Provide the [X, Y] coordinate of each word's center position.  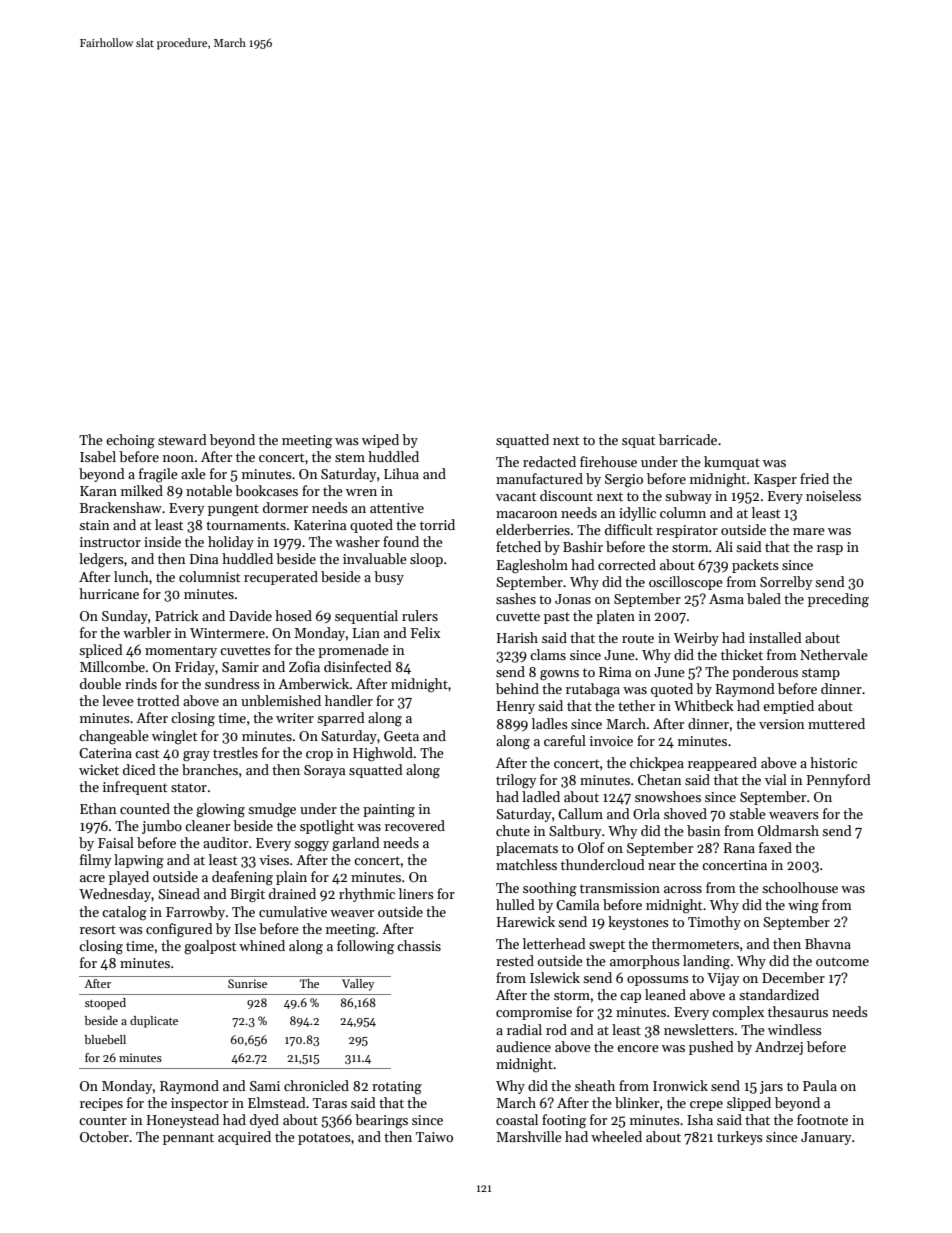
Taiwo [434, 1137]
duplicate [154, 1022]
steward [182, 439]
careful [565, 740]
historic [833, 762]
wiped [380, 441]
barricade [688, 439]
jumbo [162, 827]
